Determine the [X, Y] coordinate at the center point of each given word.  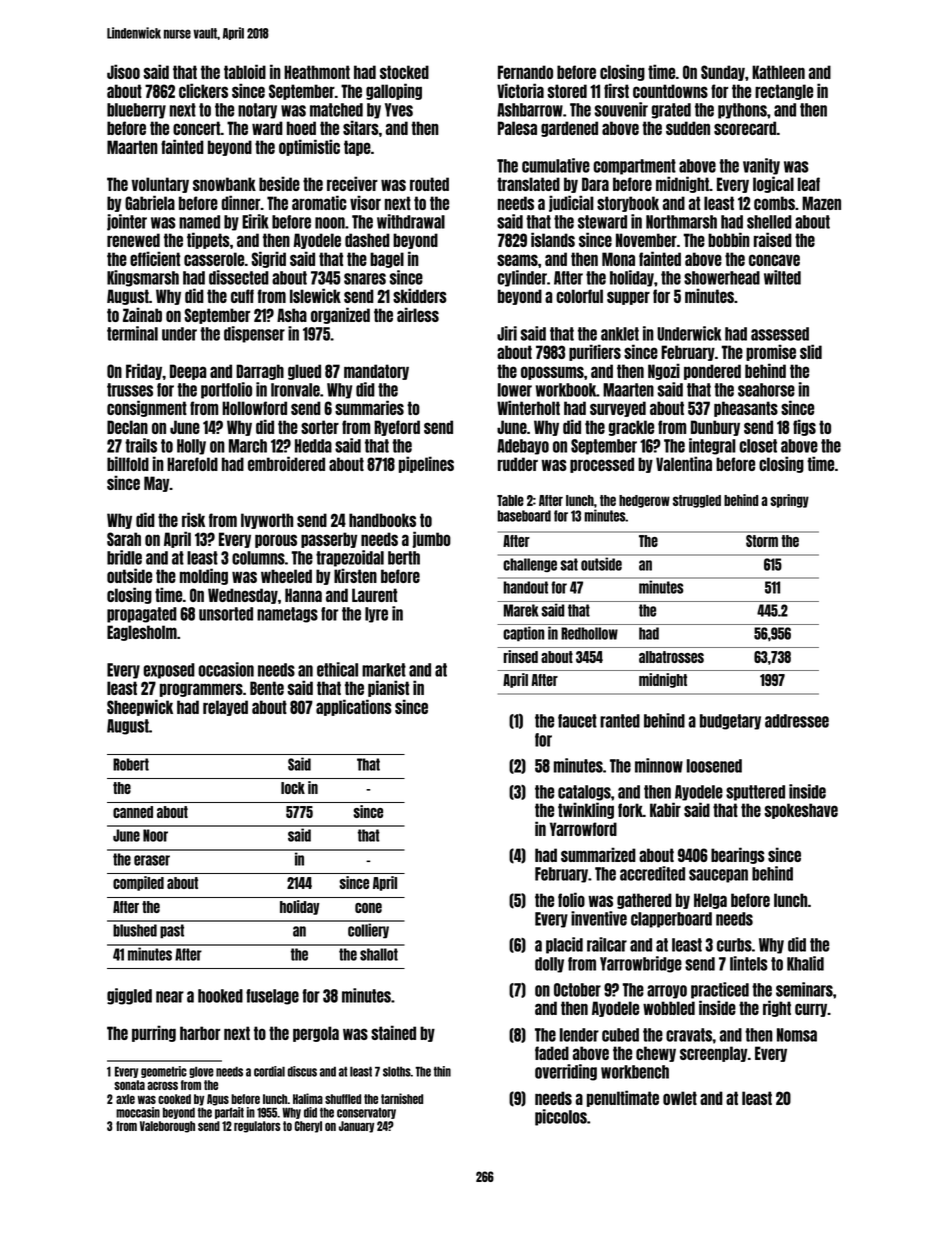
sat [569, 564]
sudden [688, 128]
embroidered [286, 463]
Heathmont [317, 72]
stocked [404, 72]
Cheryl [308, 1127]
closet [758, 446]
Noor [155, 835]
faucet [577, 721]
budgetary [730, 722]
